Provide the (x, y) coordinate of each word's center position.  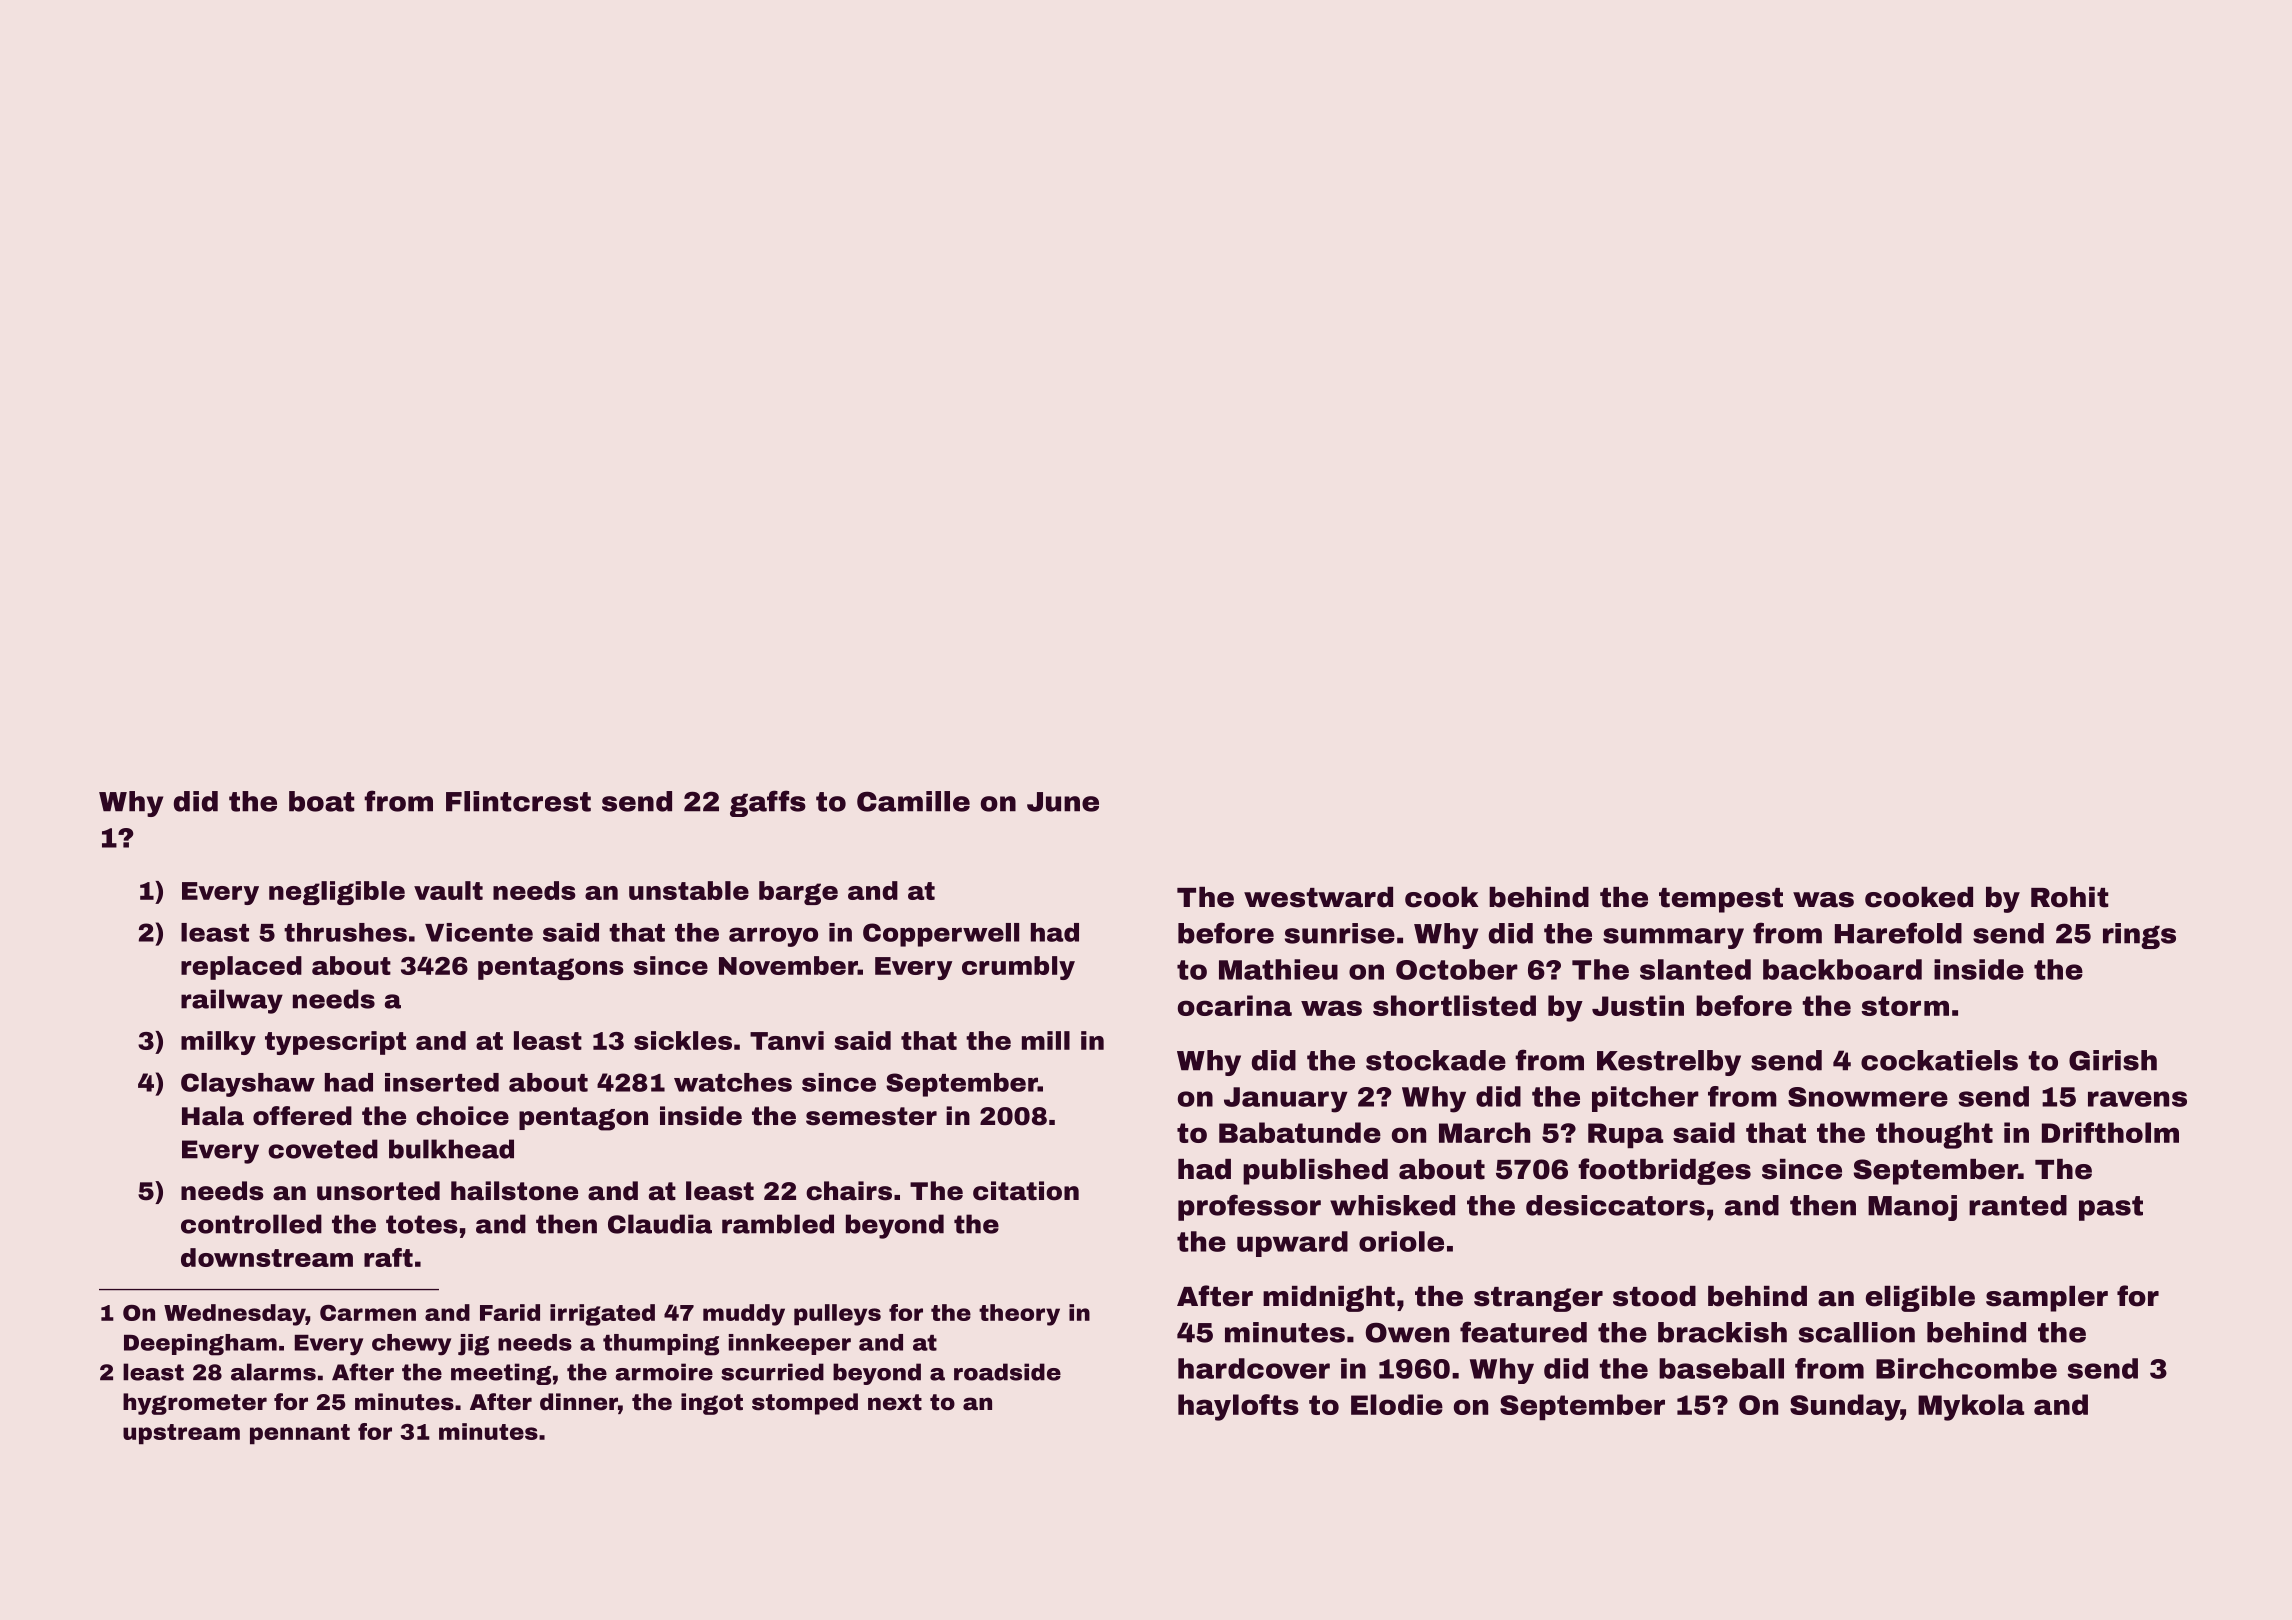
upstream (181, 1434)
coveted (323, 1149)
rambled (778, 1224)
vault (448, 890)
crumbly (1018, 968)
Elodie (1397, 1404)
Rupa (1625, 1136)
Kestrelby (1669, 1063)
